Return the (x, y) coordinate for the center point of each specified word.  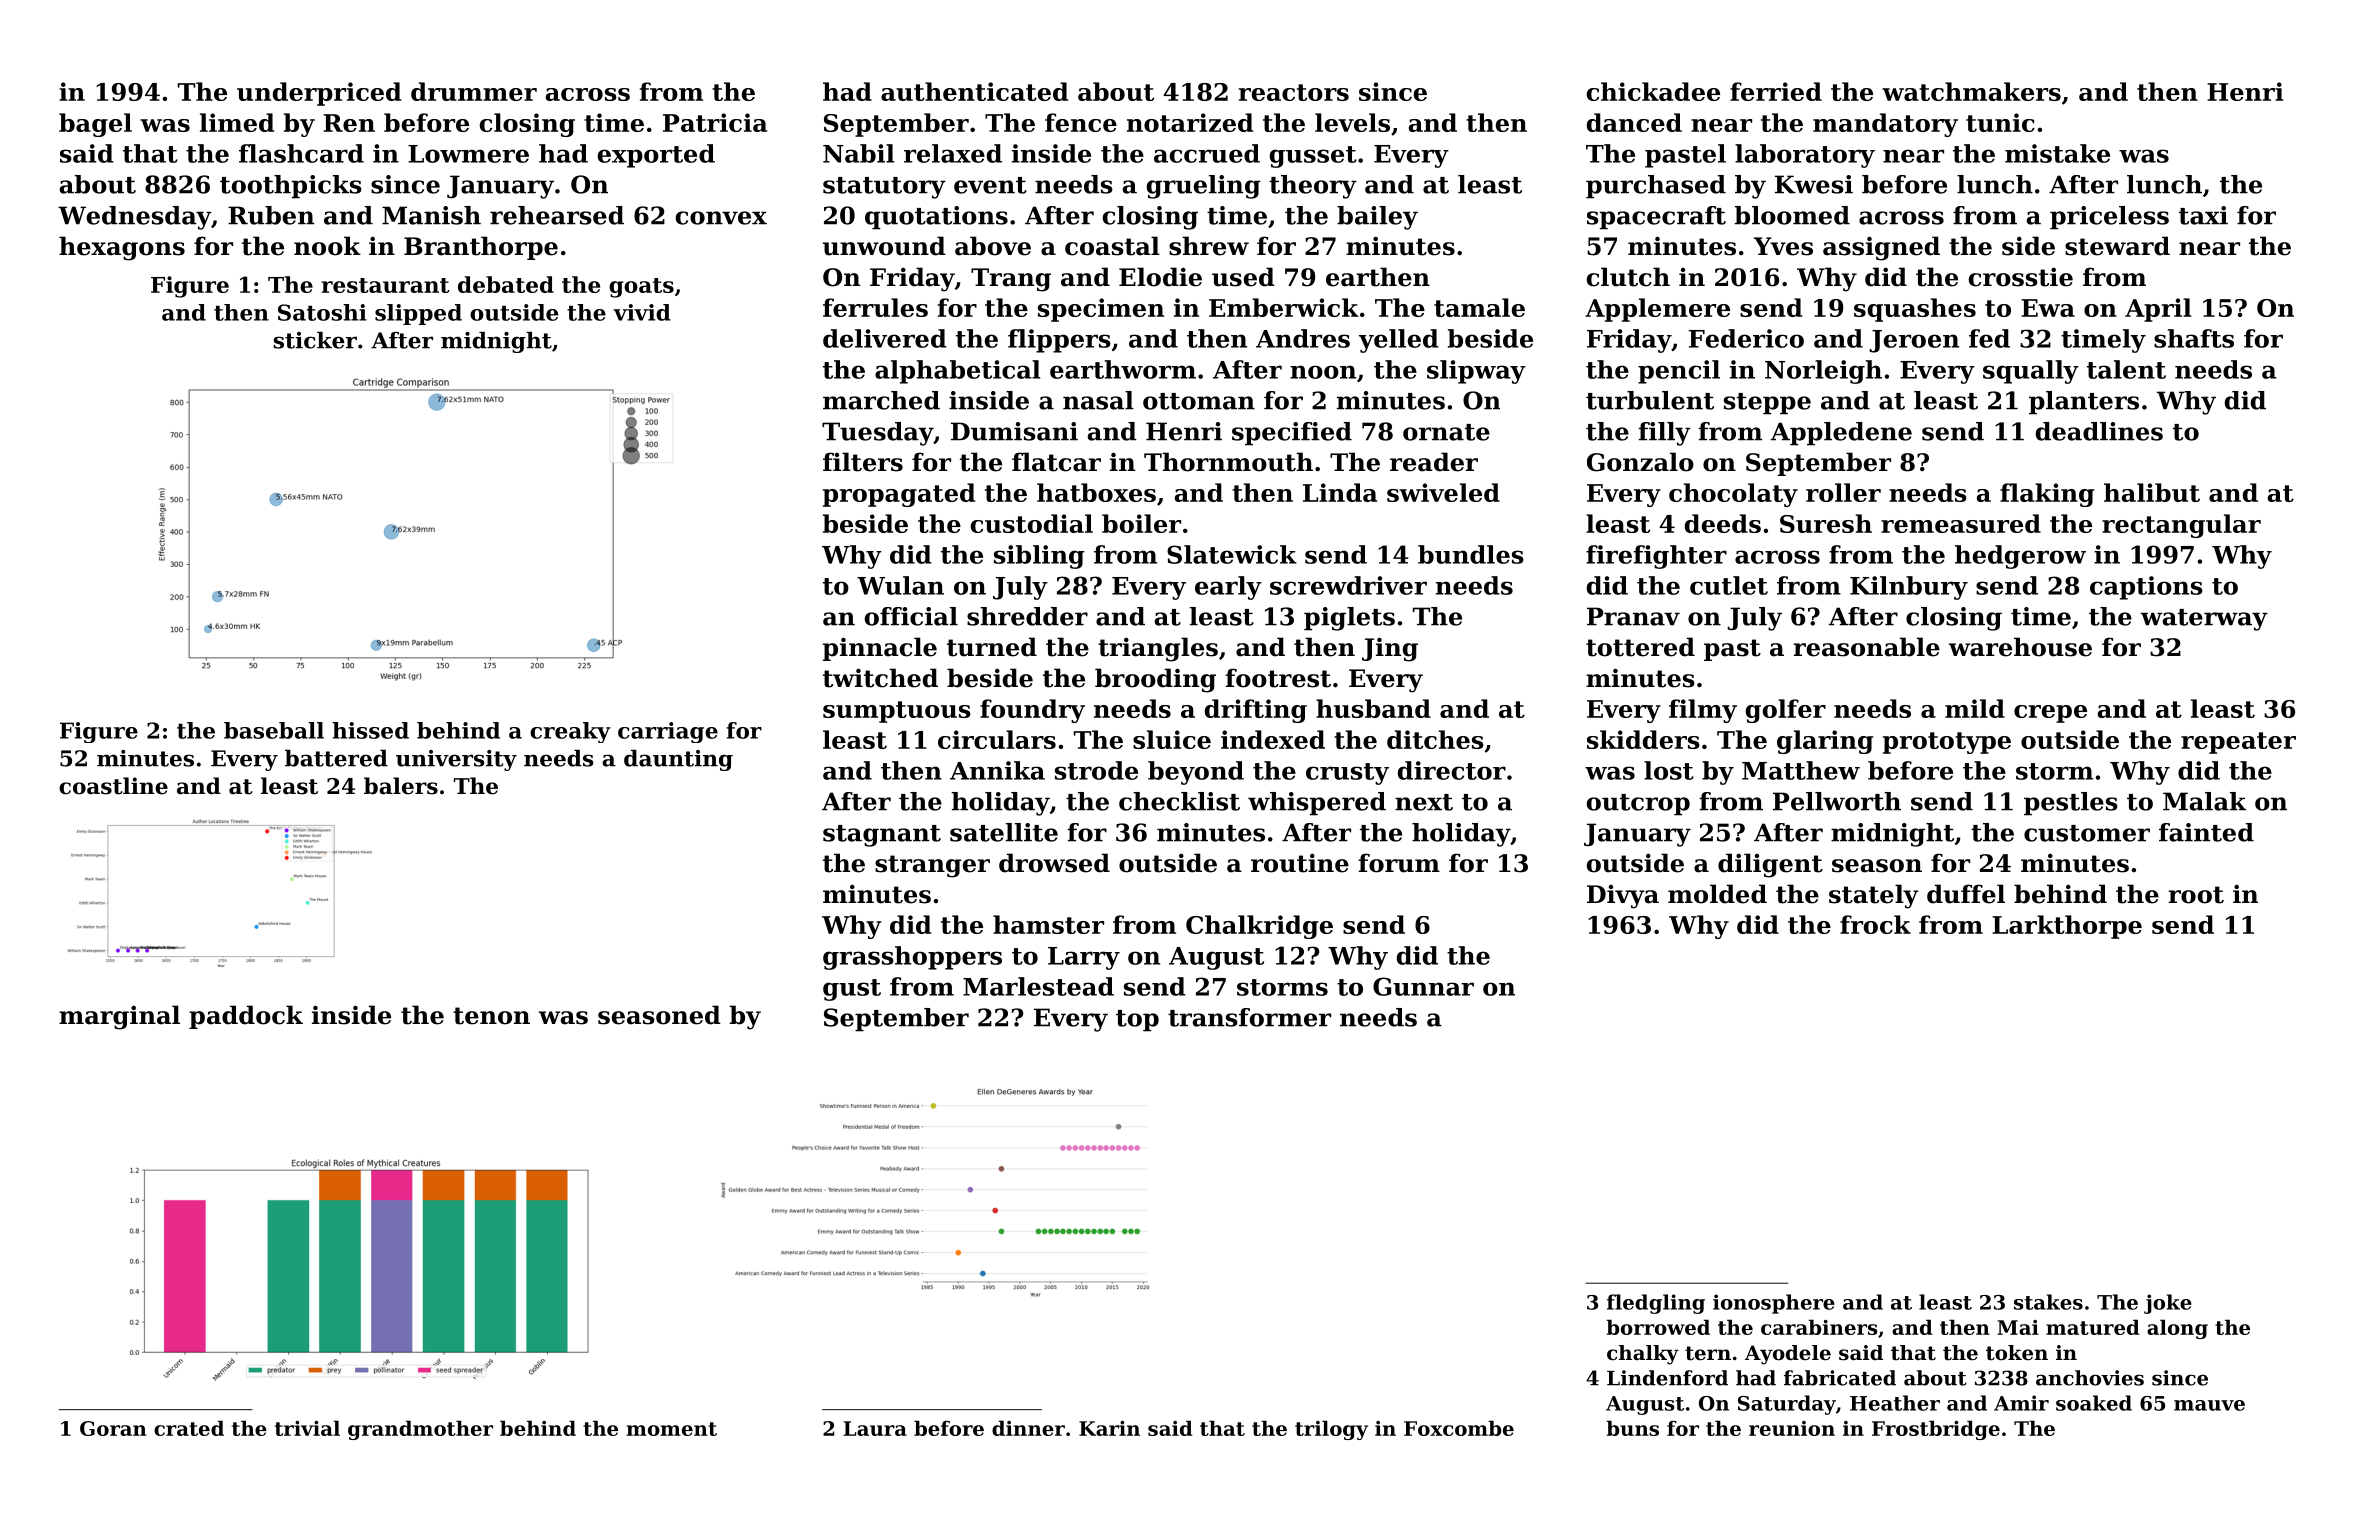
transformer (1249, 1017)
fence (1081, 122)
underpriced (319, 94)
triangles (1158, 649)
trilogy (1331, 1430)
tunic (2000, 122)
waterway (2204, 620)
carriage (668, 732)
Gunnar (1423, 986)
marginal (119, 1017)
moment (672, 1429)
